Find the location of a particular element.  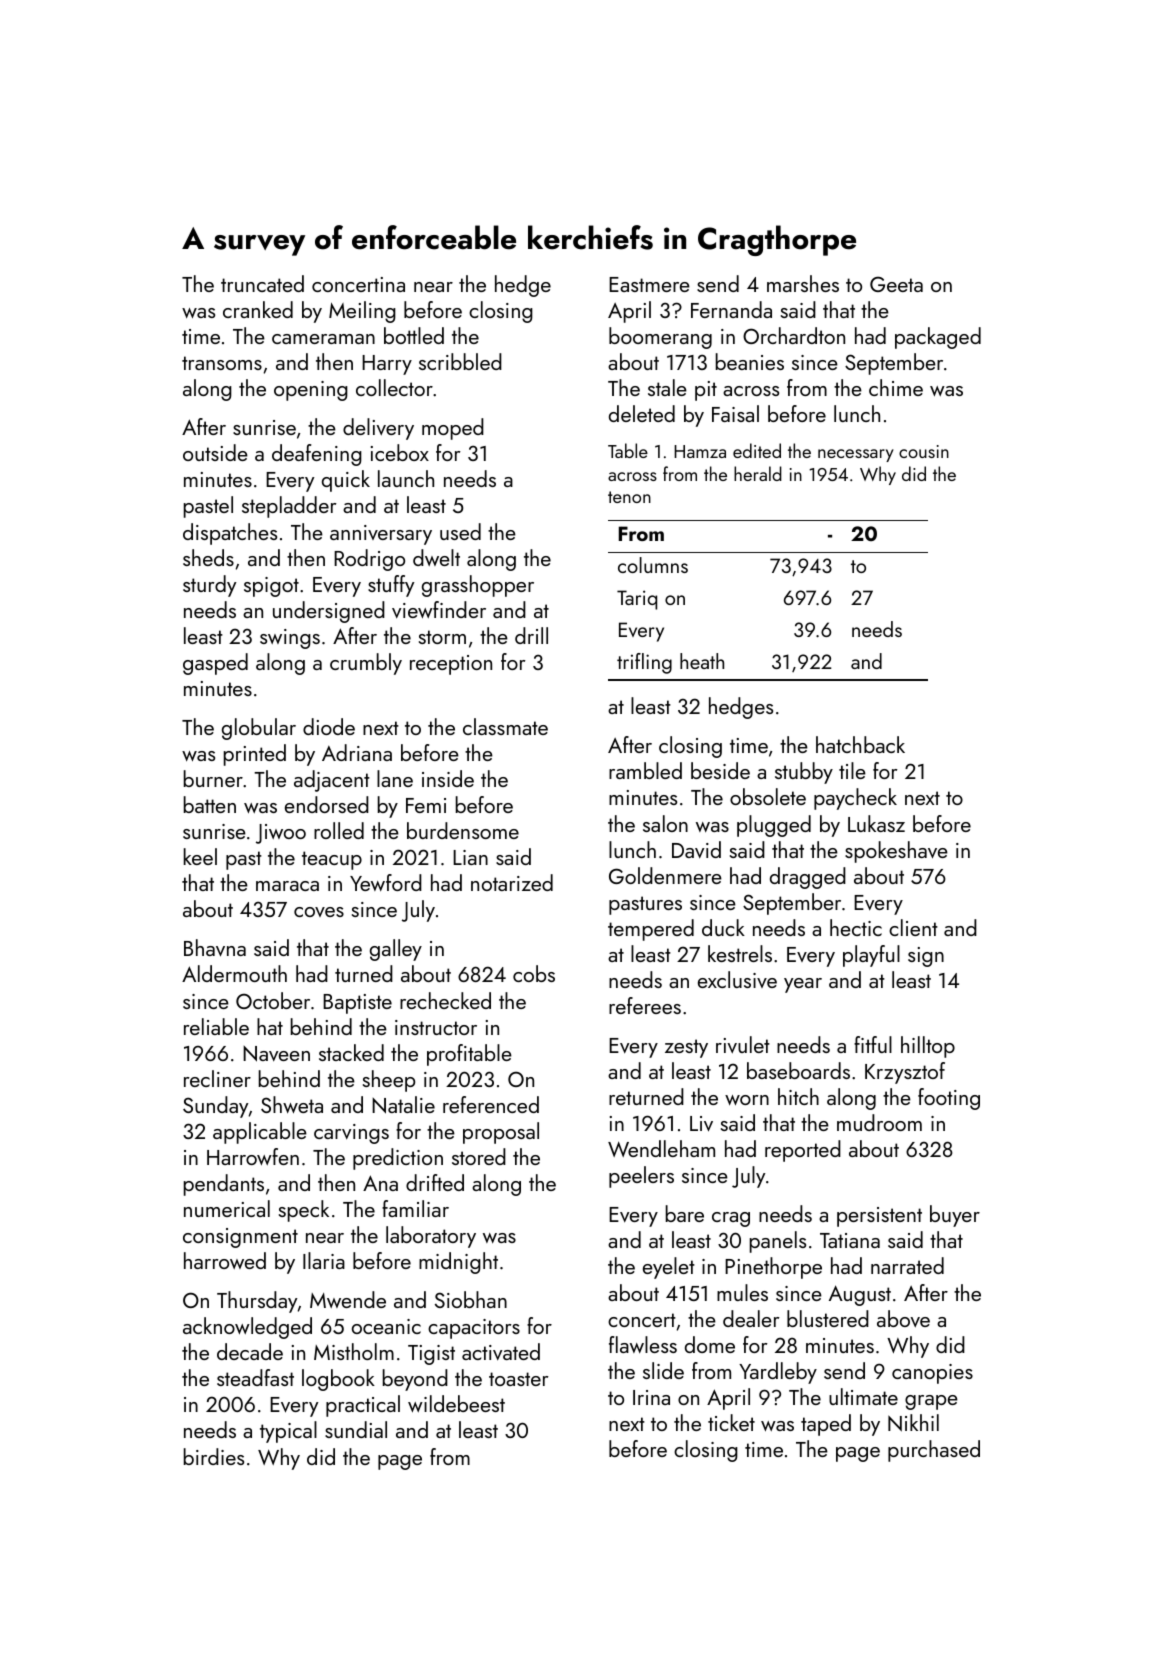

Eastmere is located at coordinates (649, 284).
